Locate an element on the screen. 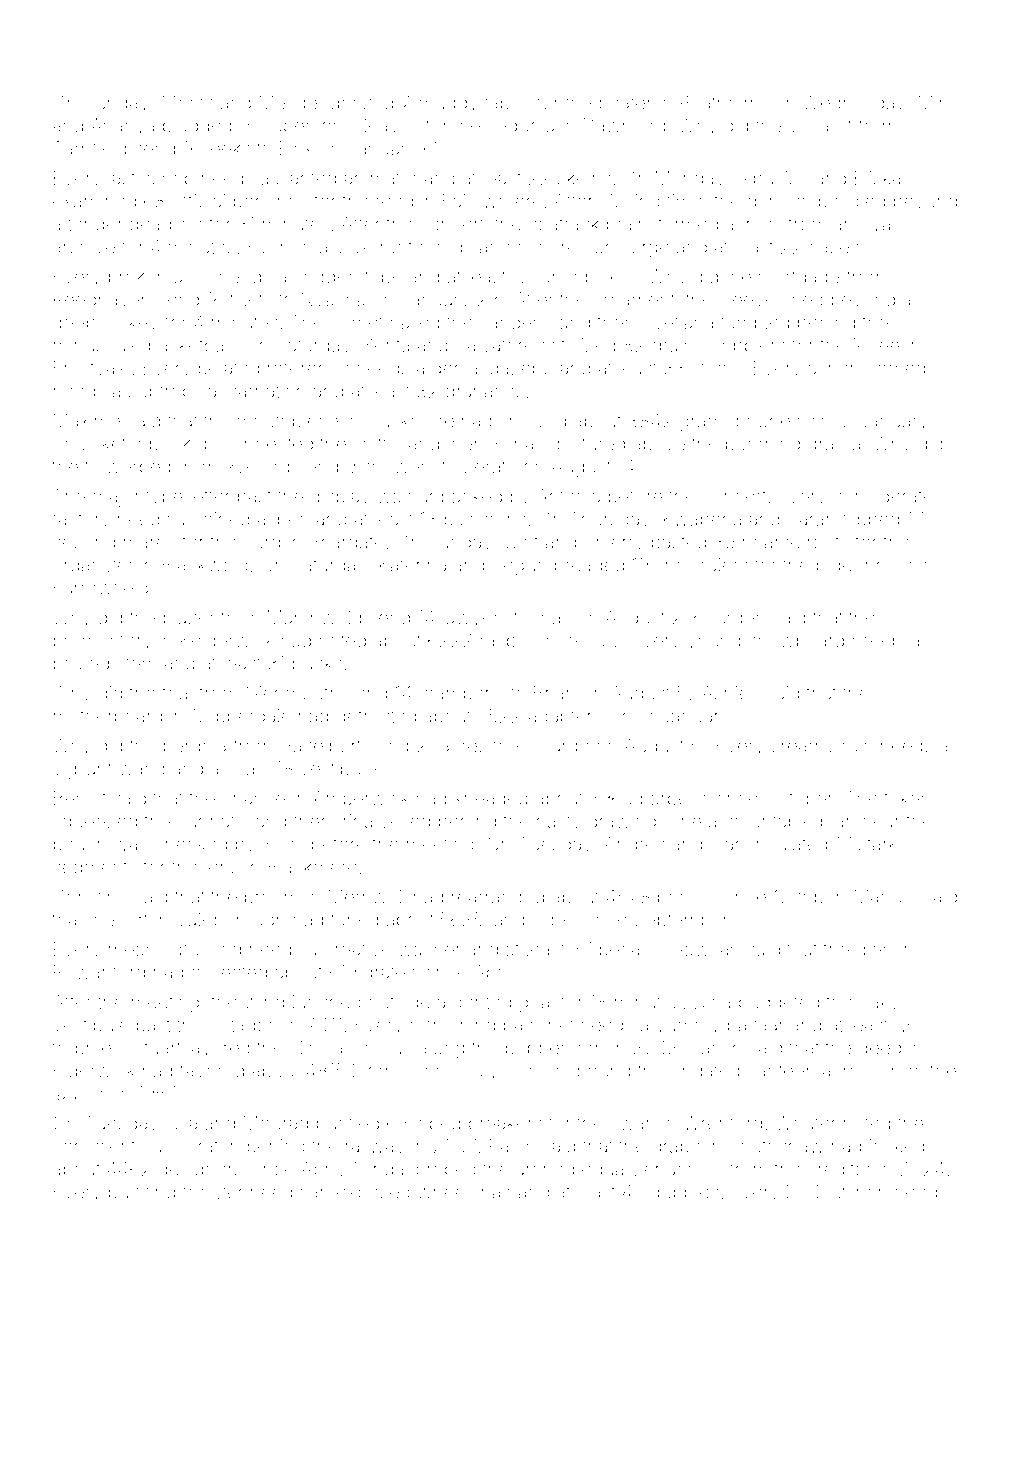  Farrowfield is located at coordinates (101, 587).
